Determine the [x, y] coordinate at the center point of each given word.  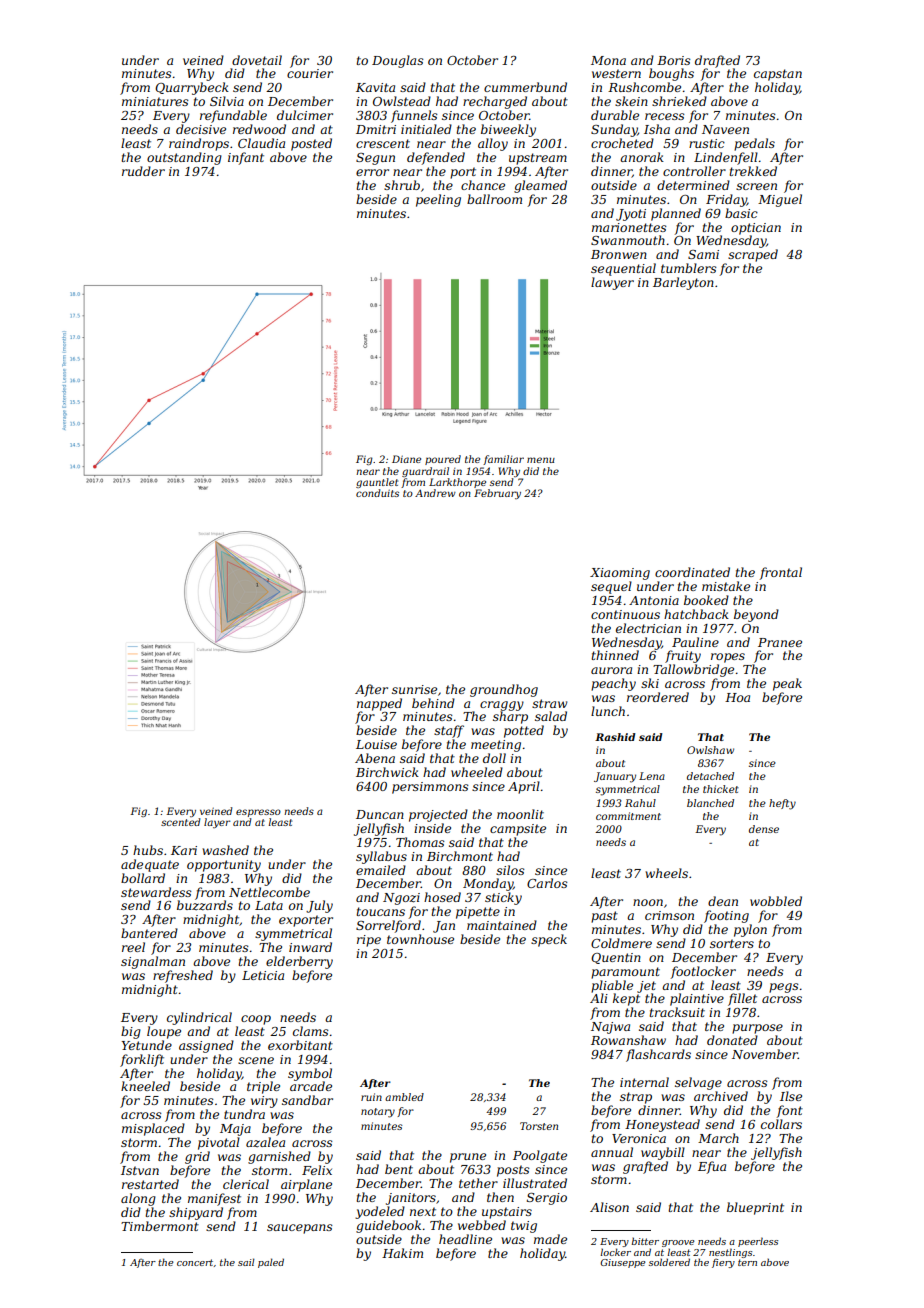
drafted [717, 61]
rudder [143, 171]
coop [256, 1020]
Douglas [398, 61]
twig [524, 1227]
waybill [663, 1153]
